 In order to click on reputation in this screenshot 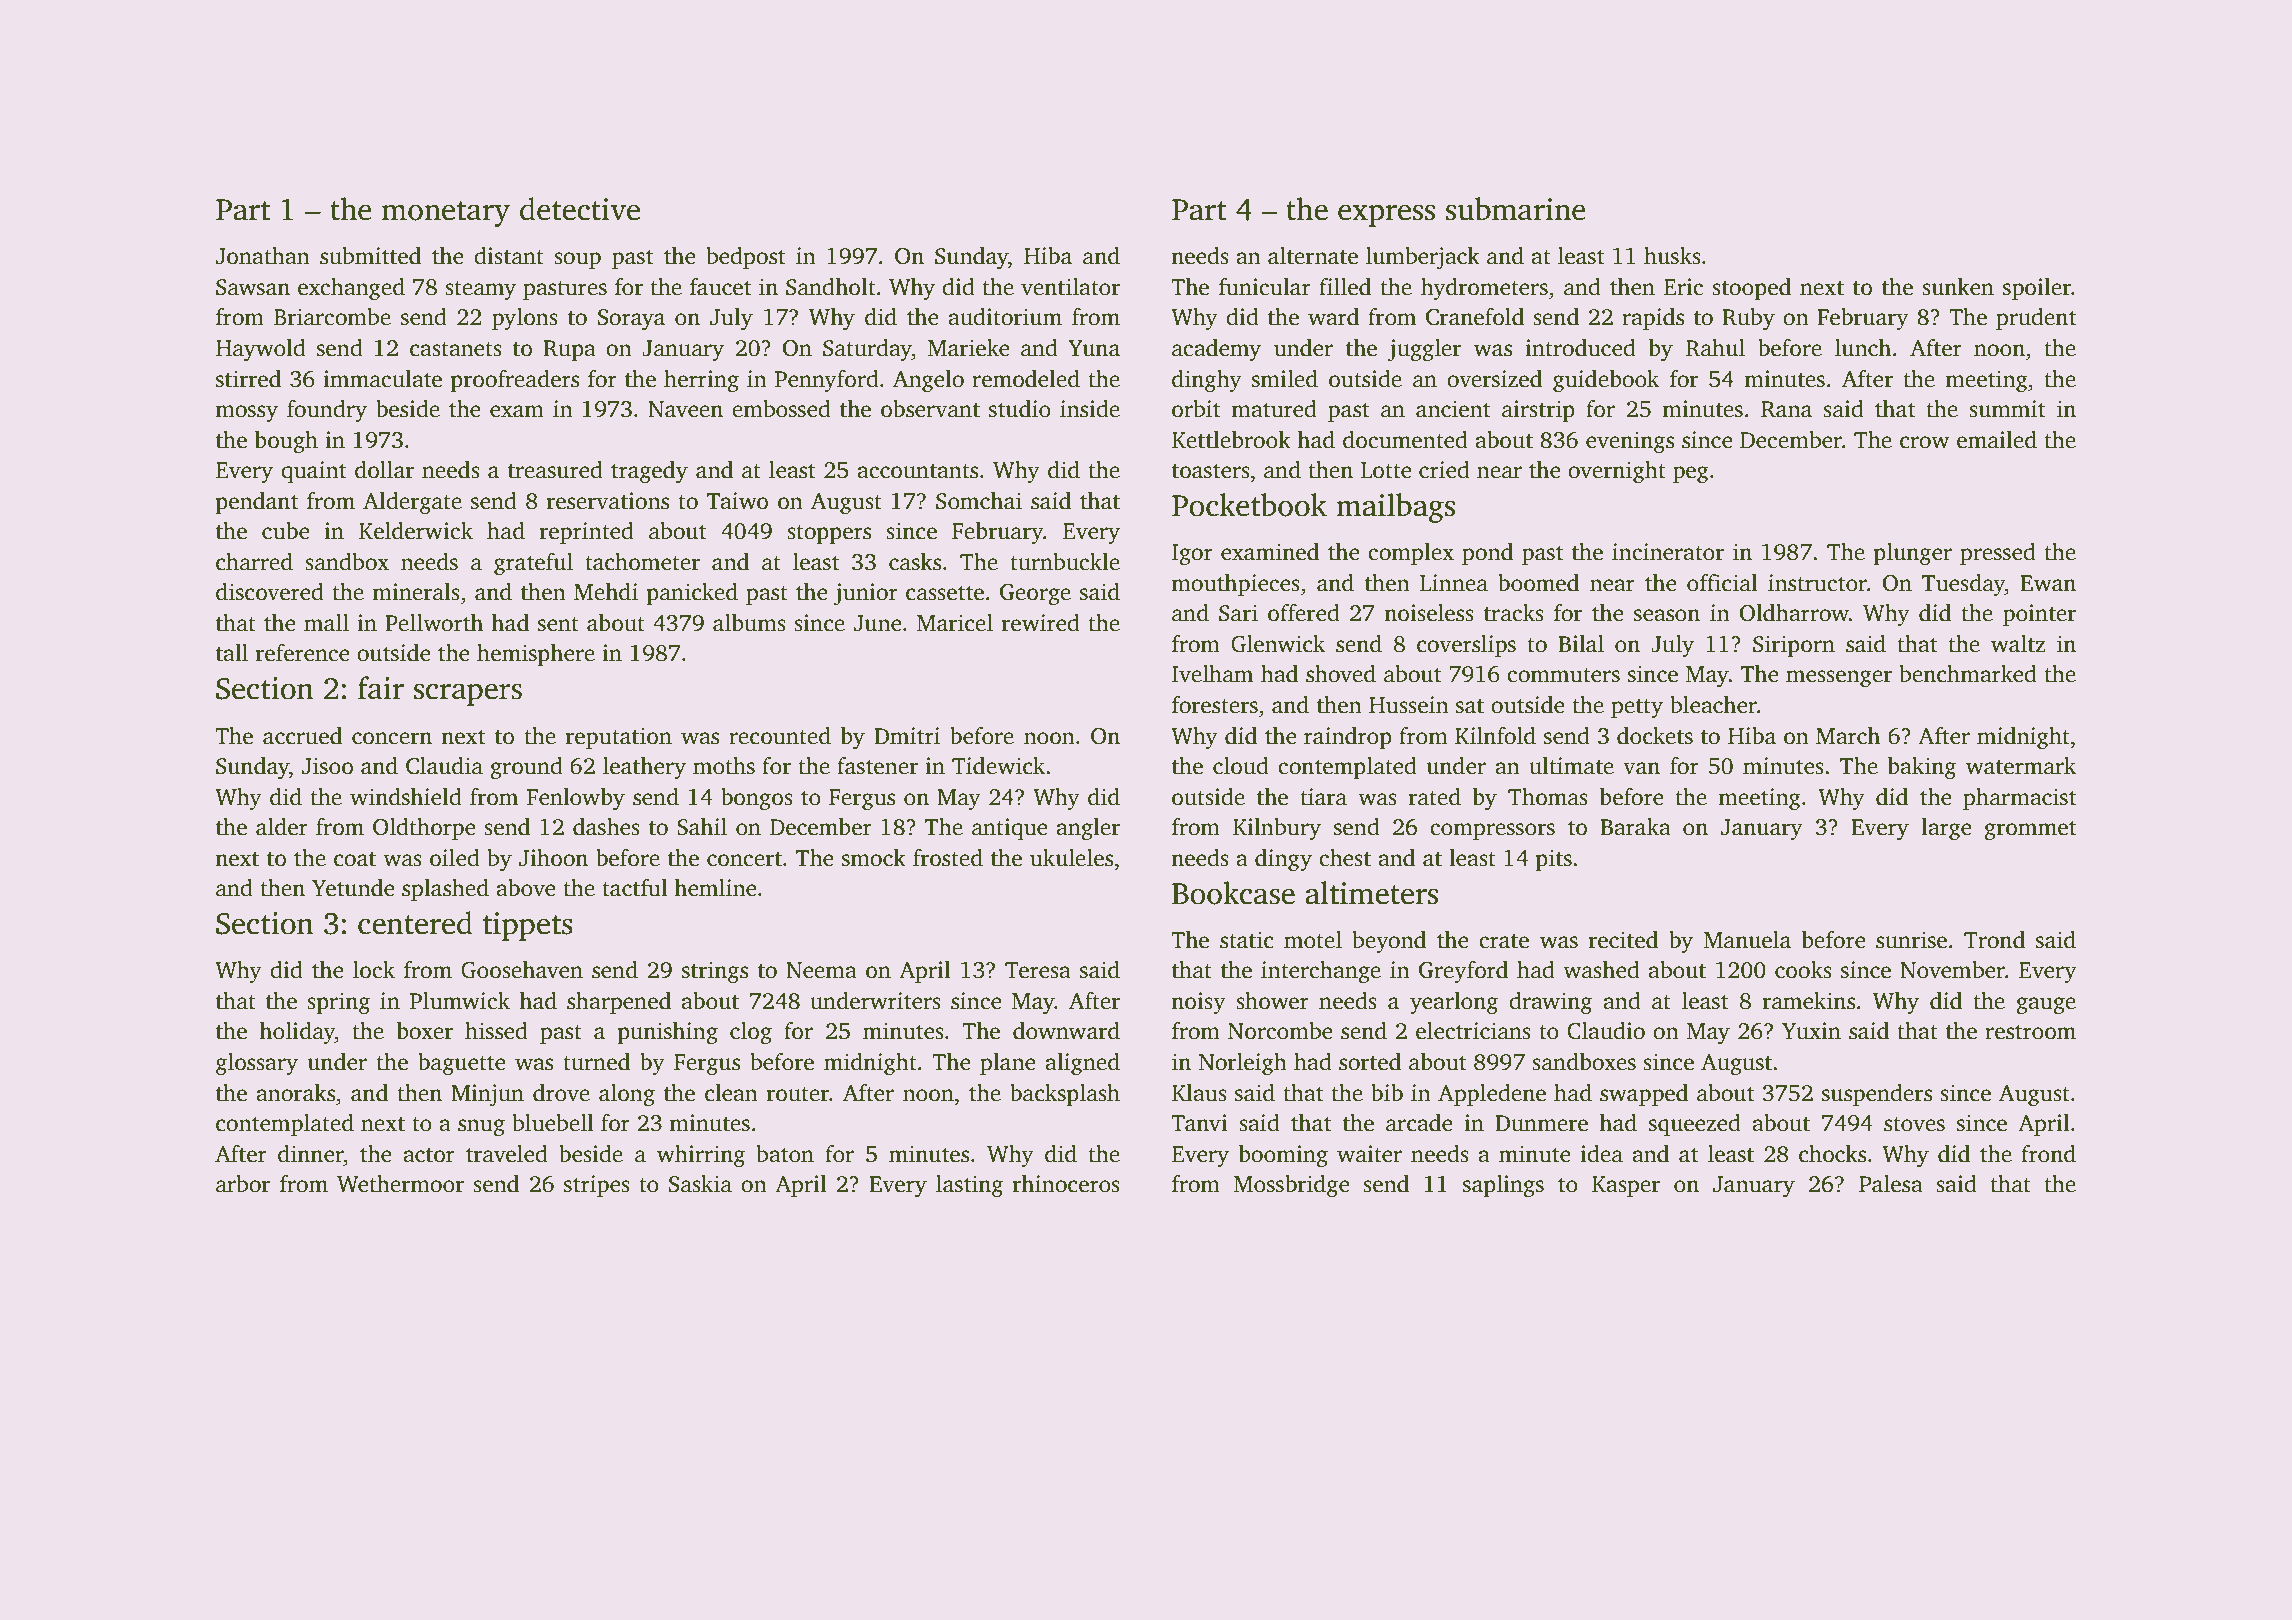, I will do `click(619, 738)`.
